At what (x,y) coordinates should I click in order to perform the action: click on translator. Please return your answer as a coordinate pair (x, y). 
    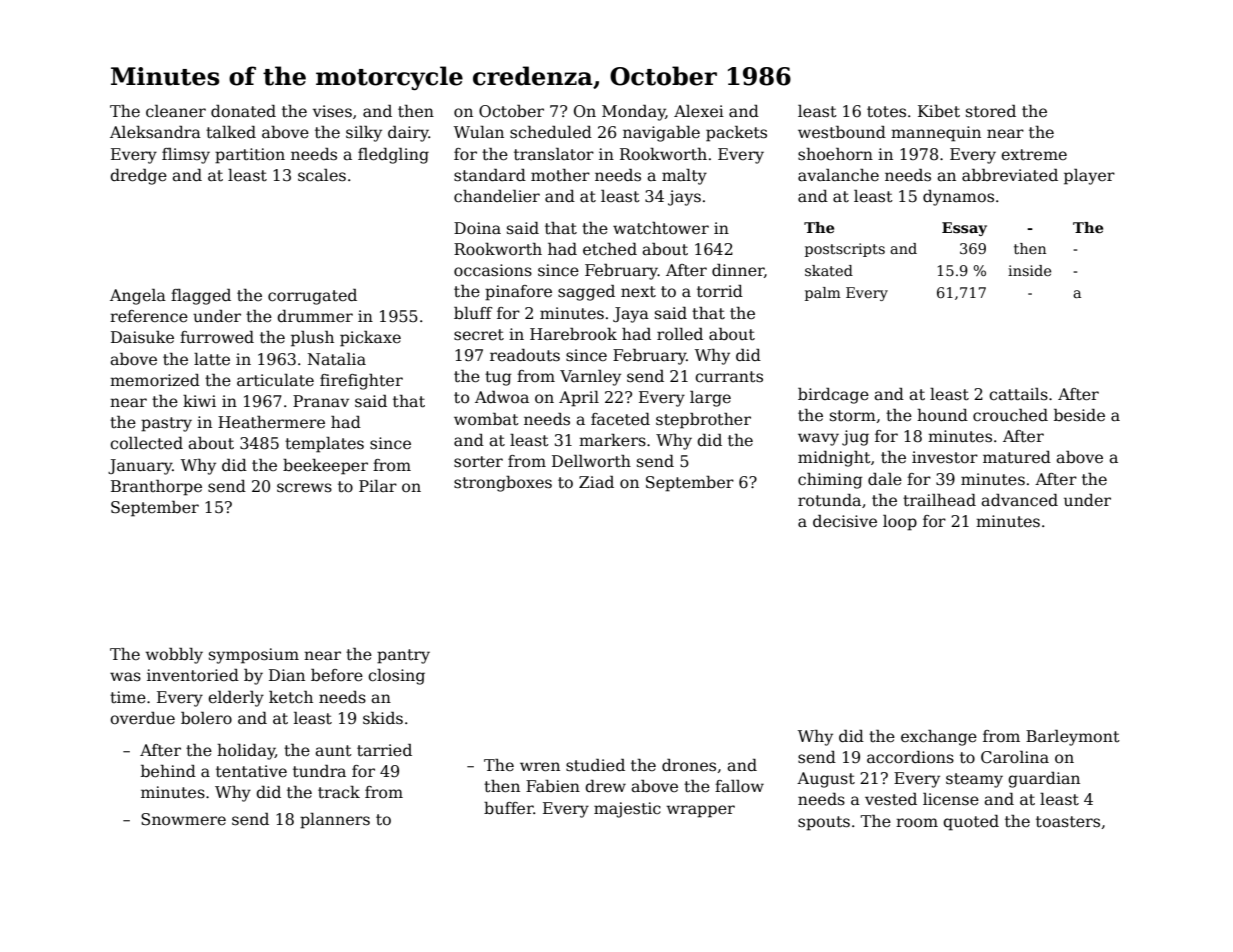
    Looking at the image, I should click on (554, 154).
